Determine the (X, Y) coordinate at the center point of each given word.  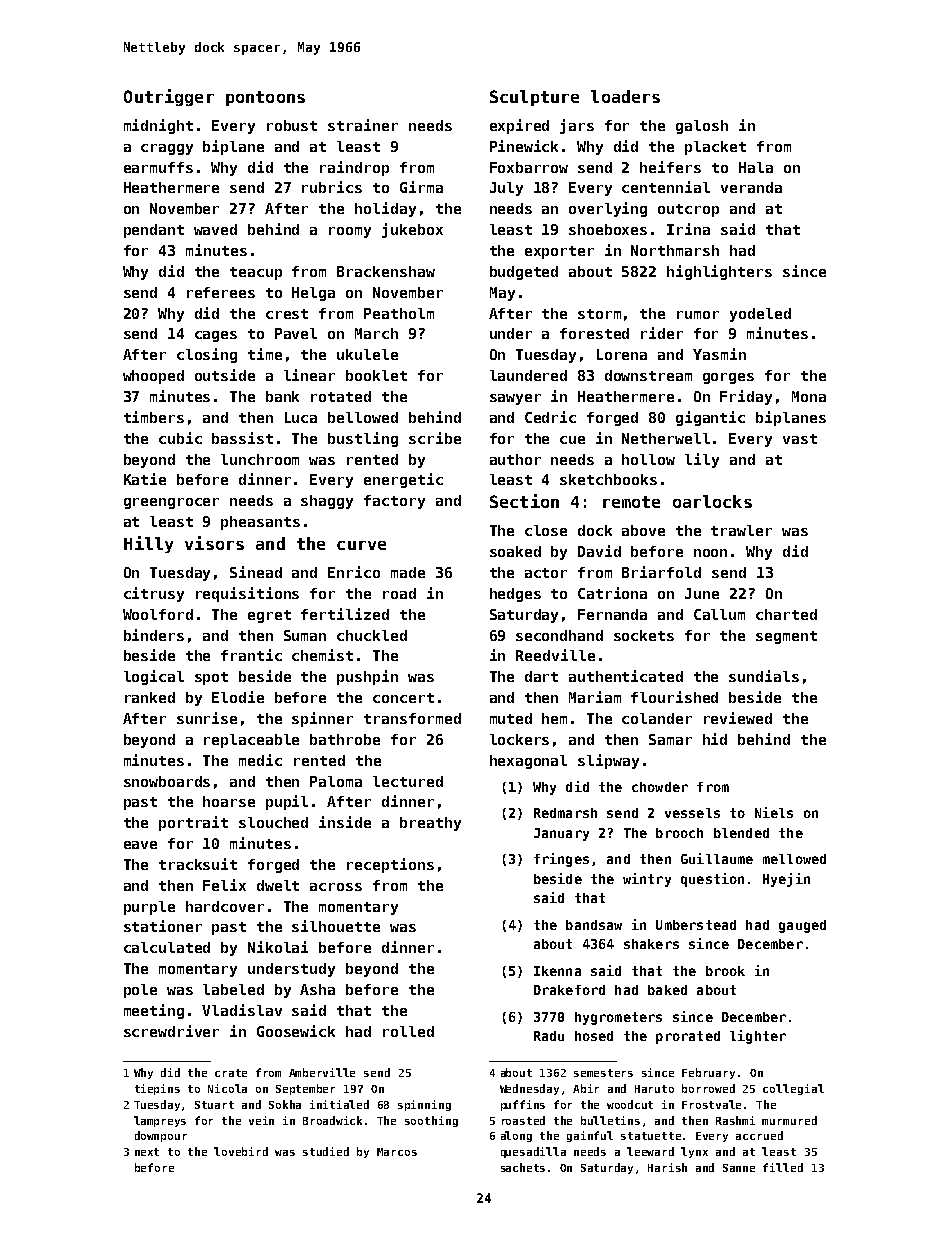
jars (577, 126)
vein (261, 1120)
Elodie (238, 697)
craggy (167, 149)
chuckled (372, 635)
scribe (435, 438)
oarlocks (712, 501)
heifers (670, 167)
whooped (153, 377)
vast (800, 439)
